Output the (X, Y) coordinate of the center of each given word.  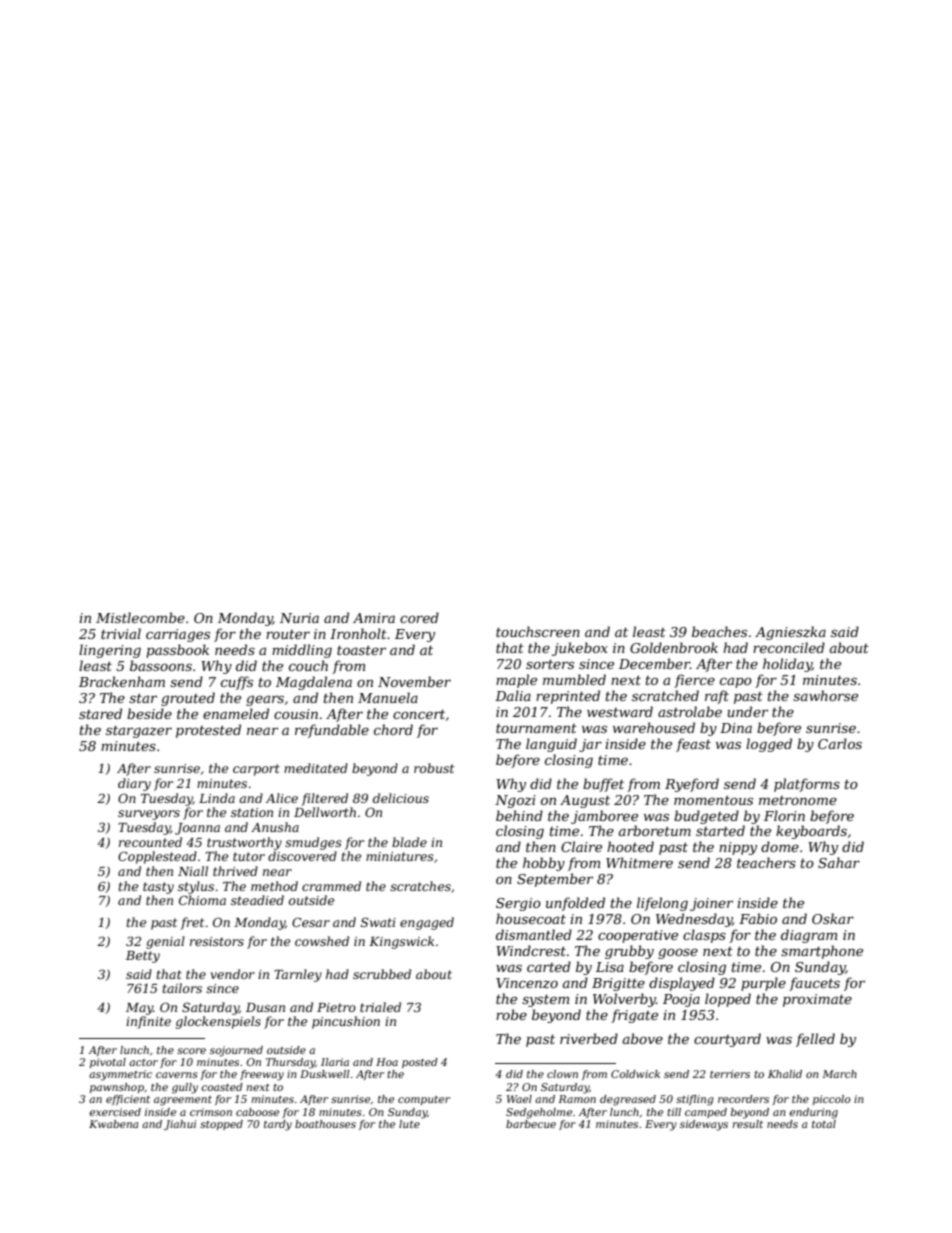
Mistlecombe (140, 617)
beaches (719, 631)
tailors (182, 988)
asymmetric (120, 1075)
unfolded (575, 904)
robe (511, 1014)
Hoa (387, 1062)
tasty (158, 888)
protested (208, 731)
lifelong (662, 904)
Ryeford (692, 785)
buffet (603, 785)
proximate (817, 1000)
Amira (374, 618)
